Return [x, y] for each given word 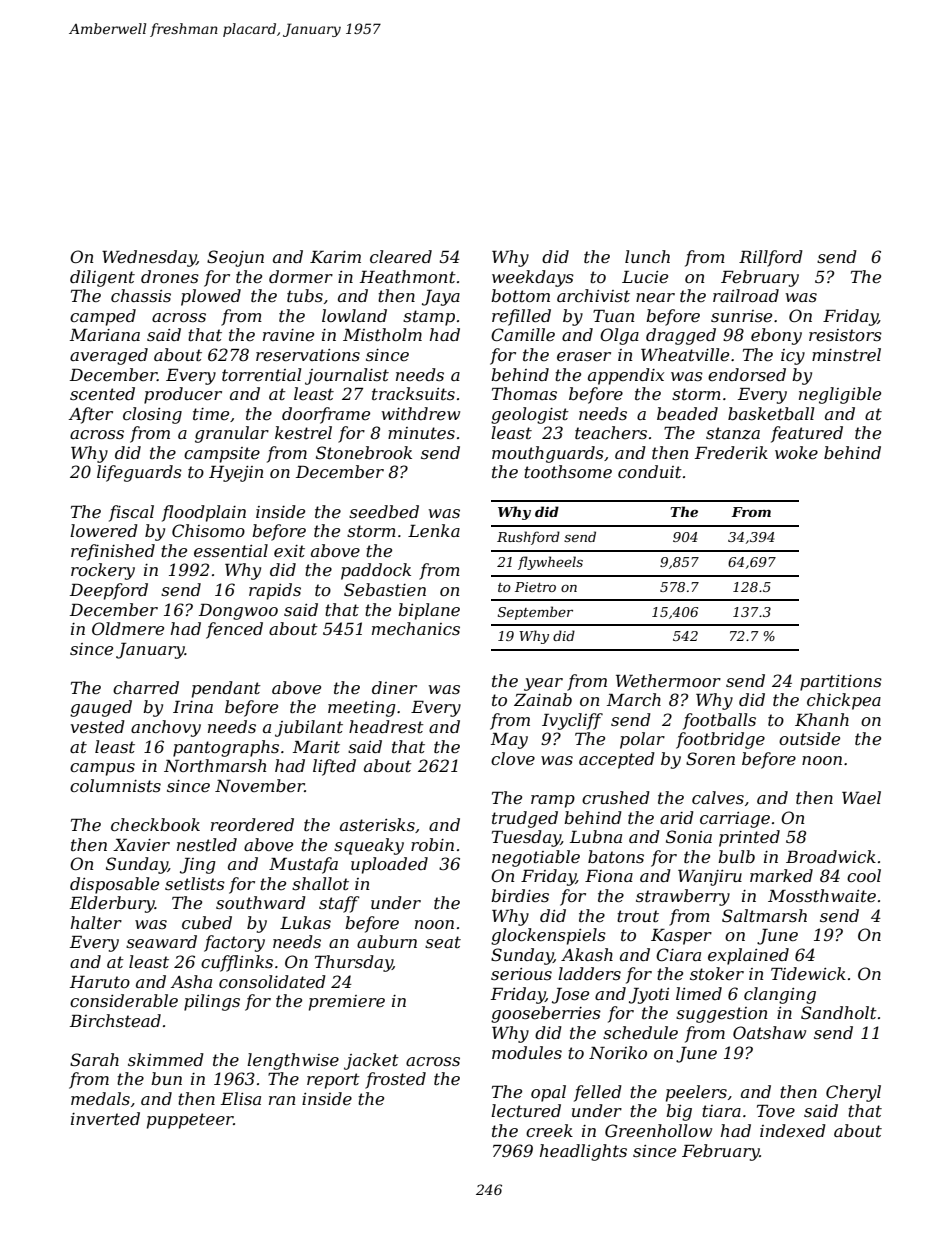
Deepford [109, 591]
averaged [109, 356]
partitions [841, 683]
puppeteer [190, 1121]
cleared [401, 256]
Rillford [771, 258]
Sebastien [385, 589]
